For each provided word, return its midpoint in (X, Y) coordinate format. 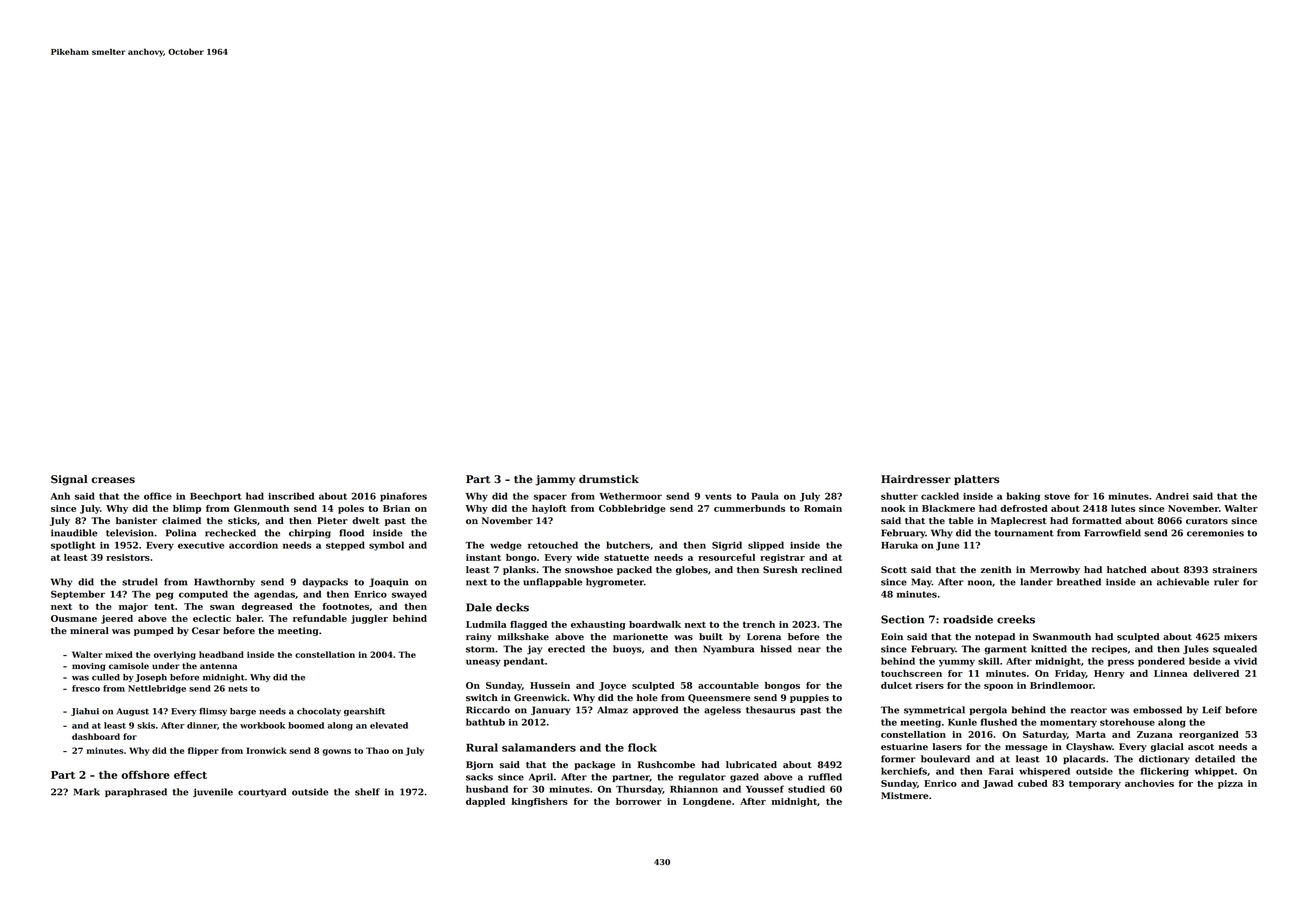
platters (976, 480)
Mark (87, 792)
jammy (555, 480)
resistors (128, 557)
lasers (947, 747)
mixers (1240, 637)
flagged (528, 625)
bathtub (485, 722)
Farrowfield (1113, 533)
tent (164, 607)
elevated (389, 725)
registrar (782, 558)
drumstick (609, 479)
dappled (485, 802)
